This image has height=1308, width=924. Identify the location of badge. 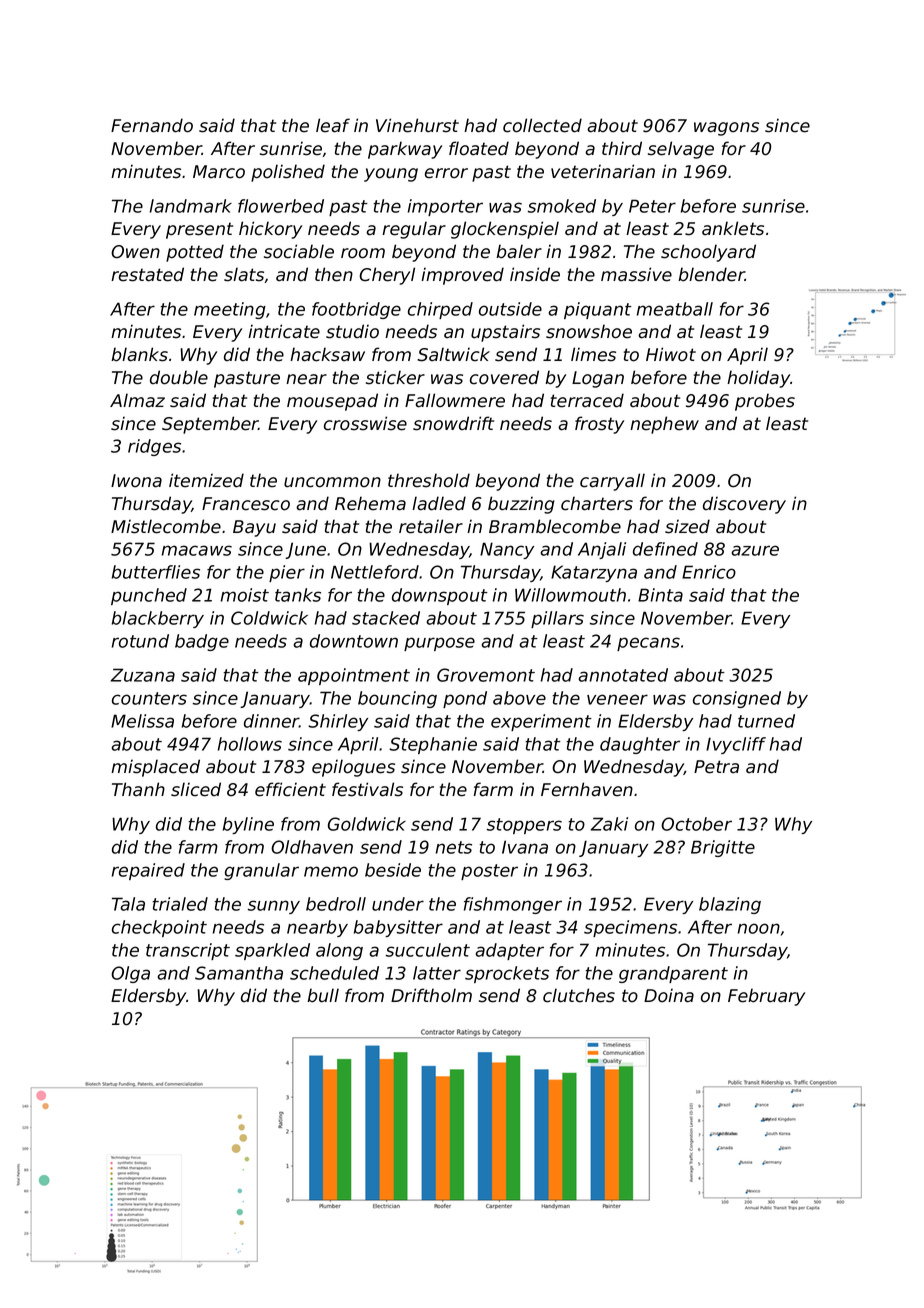
(202, 642).
